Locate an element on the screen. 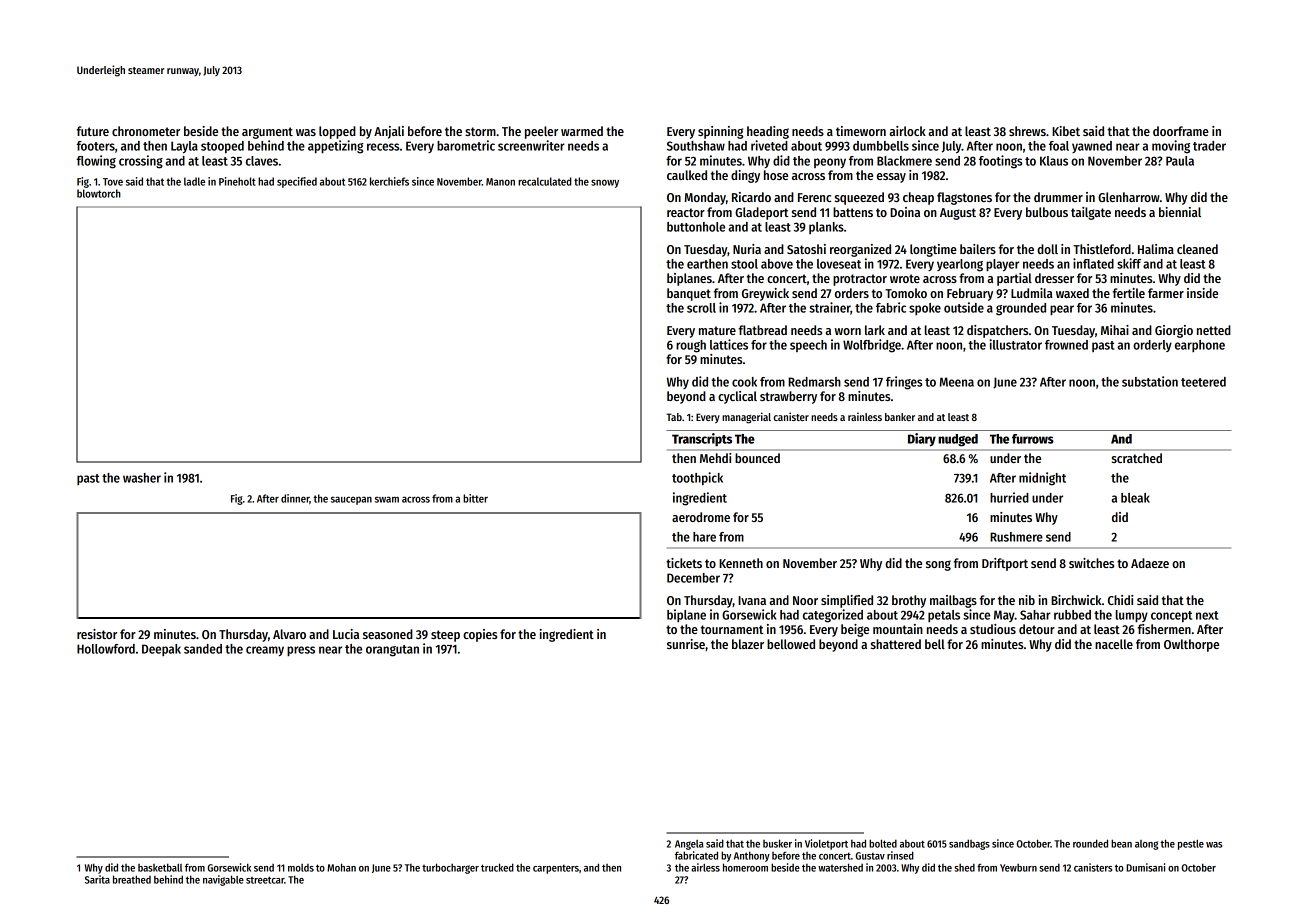  strawberry is located at coordinates (788, 397).
